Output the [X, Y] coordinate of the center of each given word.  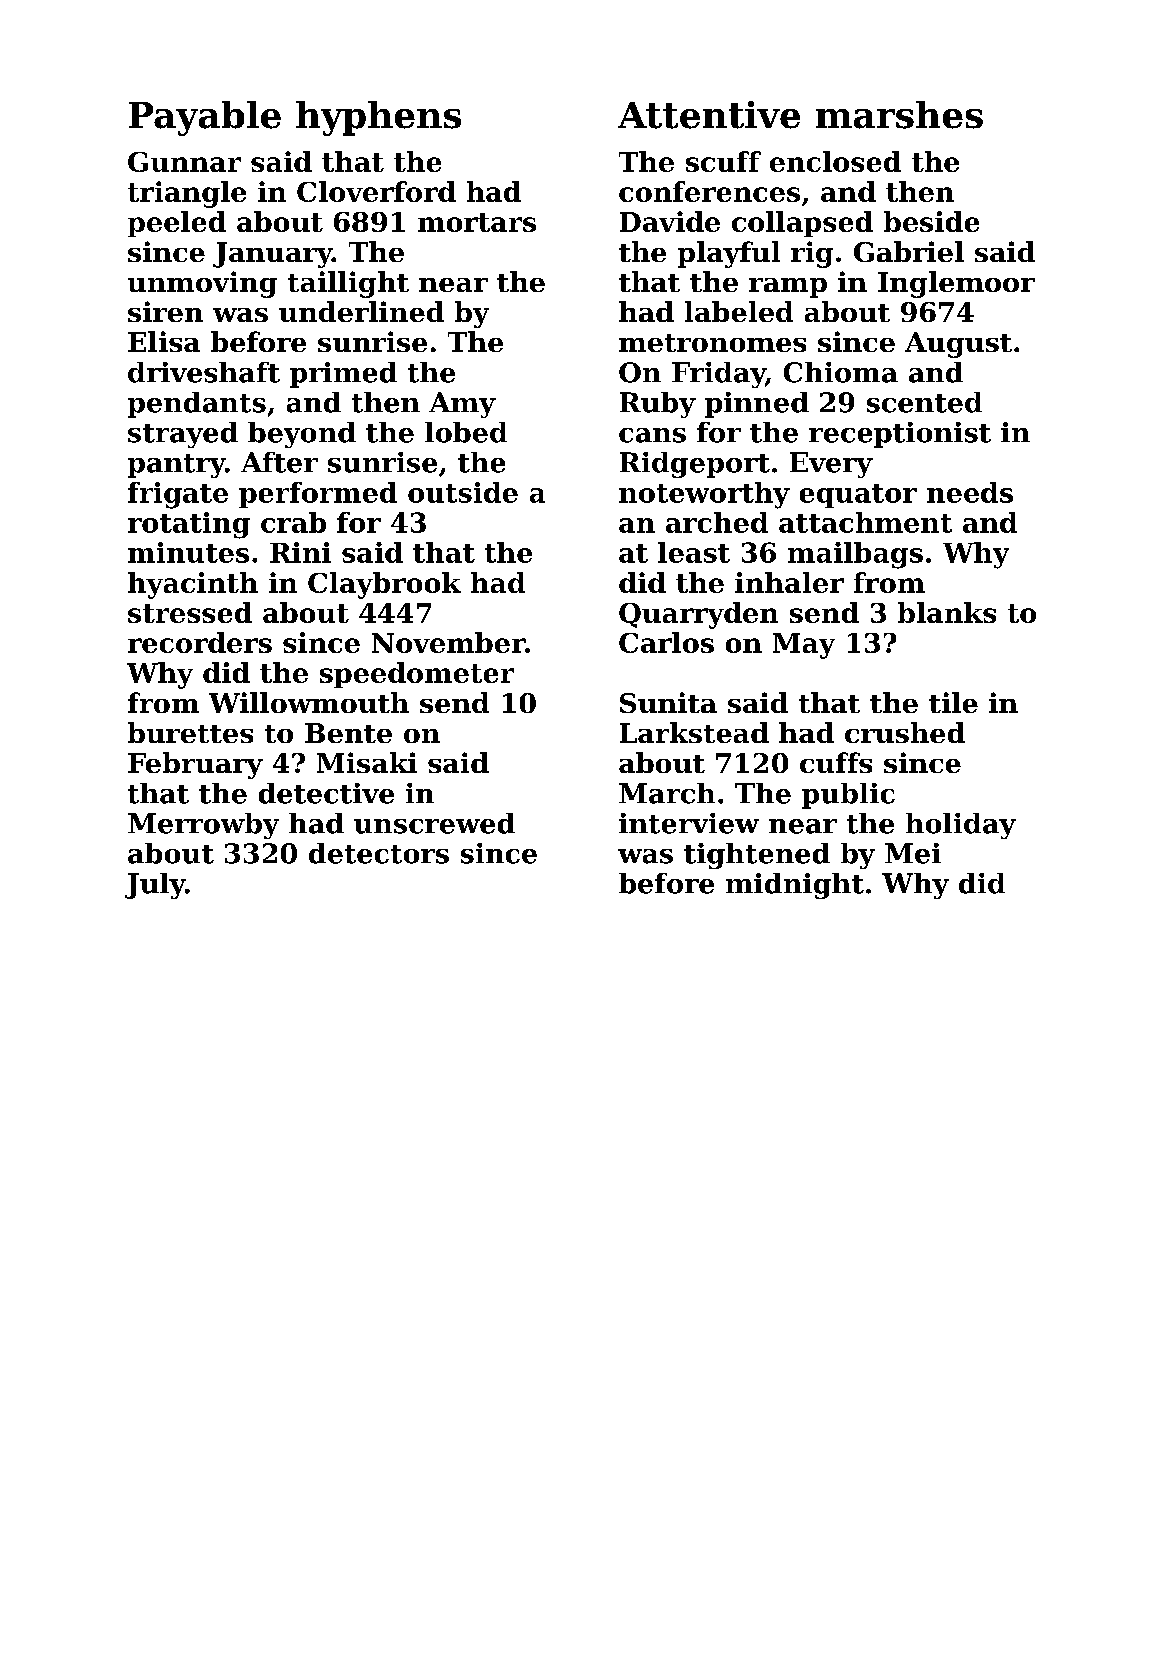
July [155, 886]
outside [463, 492]
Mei [913, 853]
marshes [899, 115]
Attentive [709, 115]
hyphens [378, 118]
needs [970, 492]
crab [293, 522]
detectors [379, 853]
